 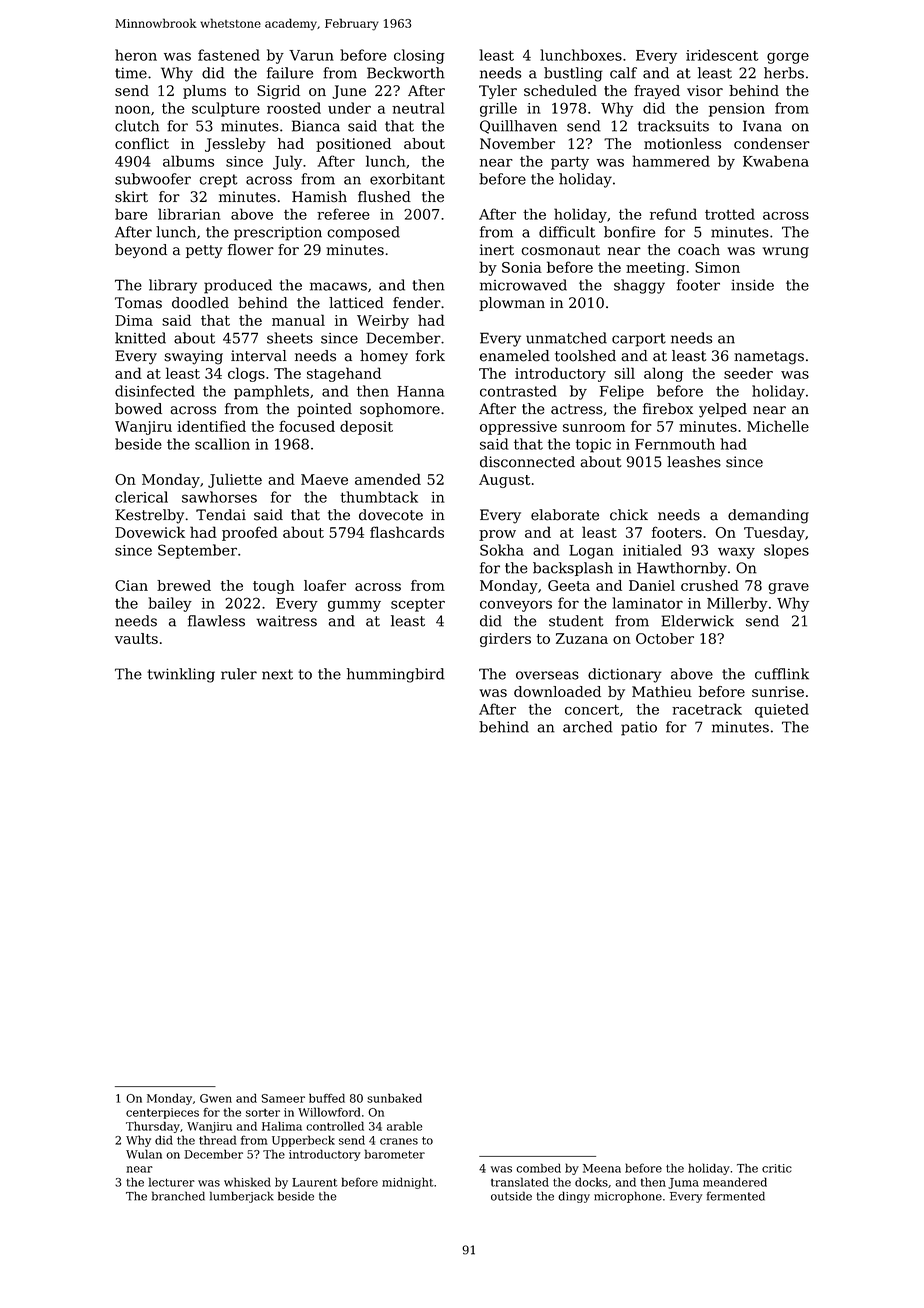 I want to click on Weirby, so click(x=383, y=321).
